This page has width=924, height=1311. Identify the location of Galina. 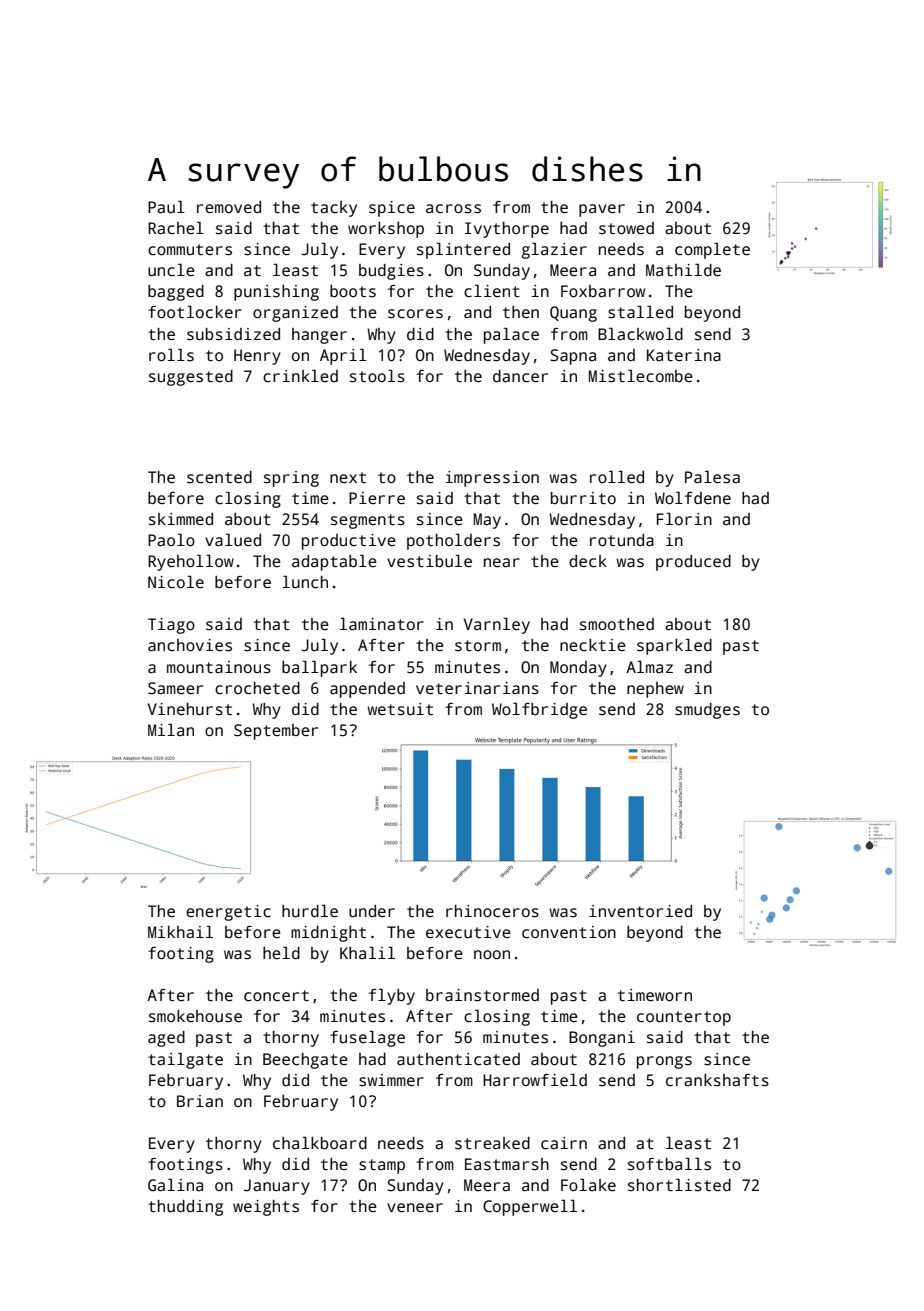
(175, 1185).
